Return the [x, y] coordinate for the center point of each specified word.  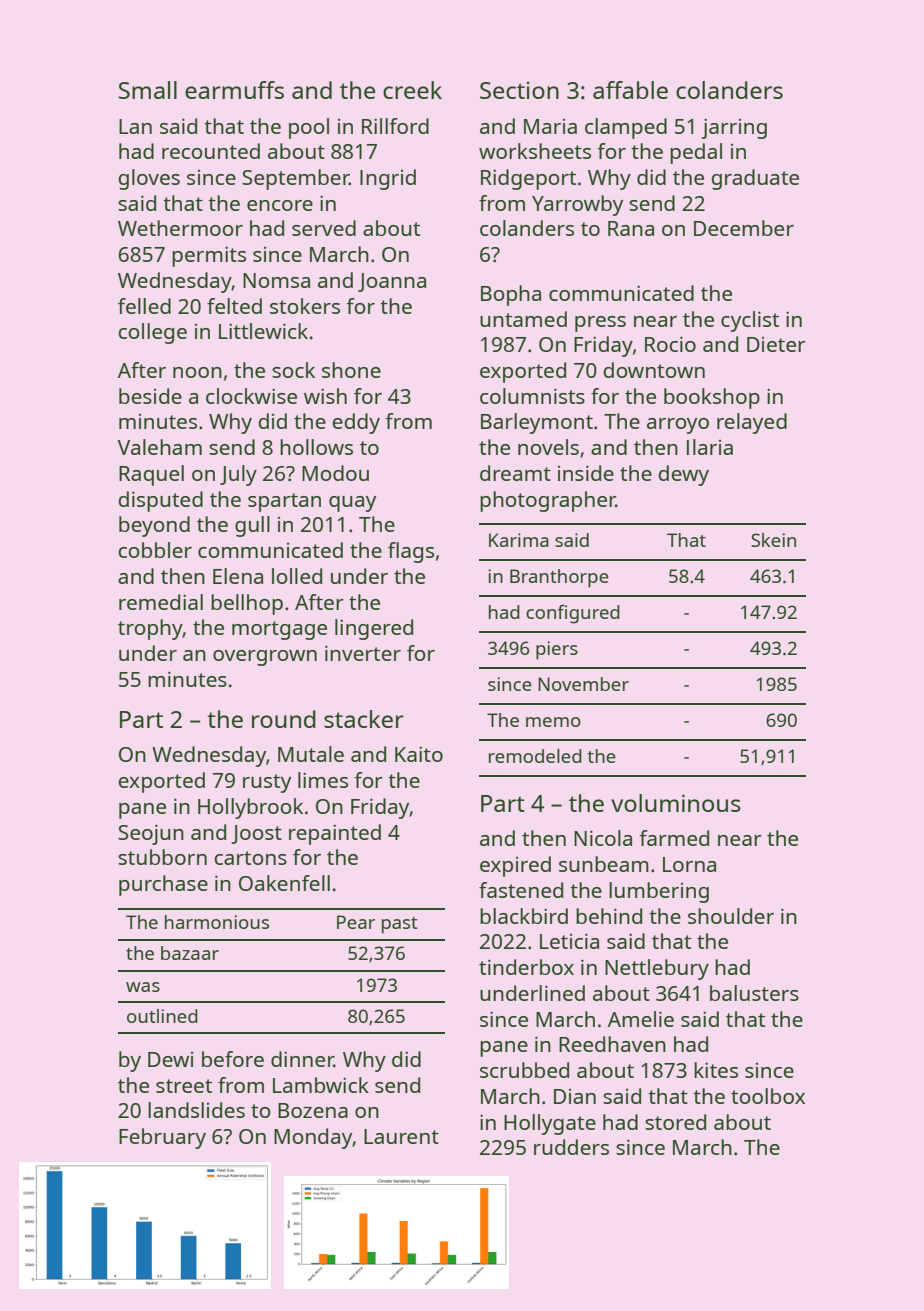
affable [630, 90]
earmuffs [234, 90]
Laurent [401, 1136]
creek [412, 90]
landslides [196, 1110]
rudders [571, 1147]
